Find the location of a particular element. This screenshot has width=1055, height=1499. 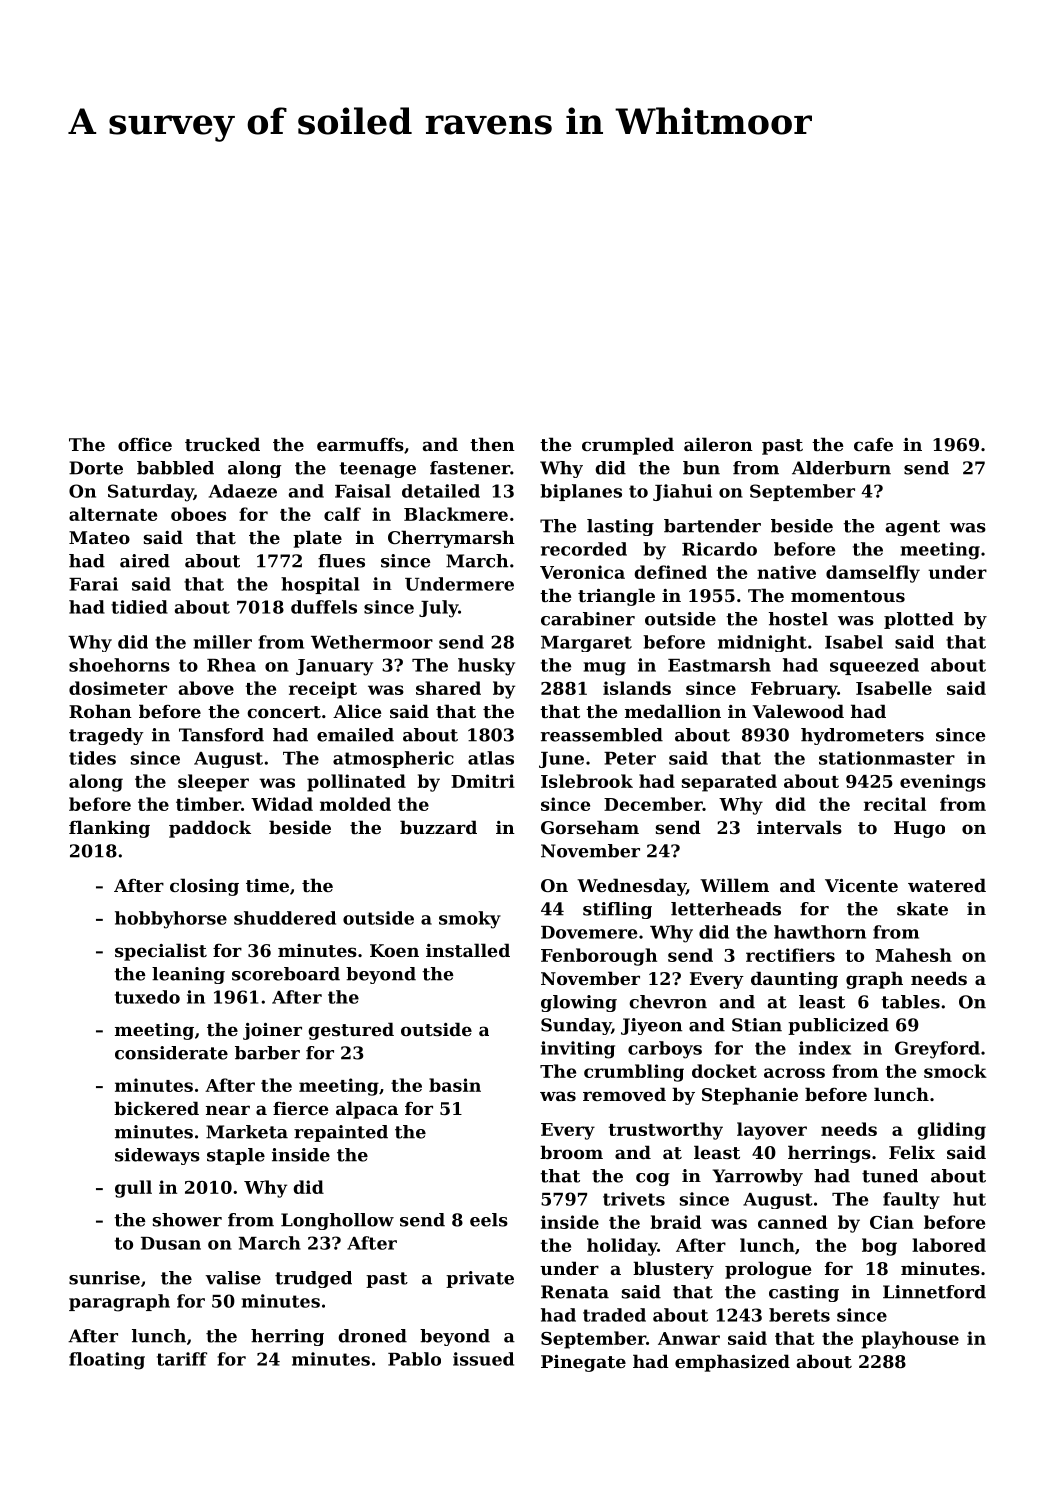

gestured is located at coordinates (351, 1031).
